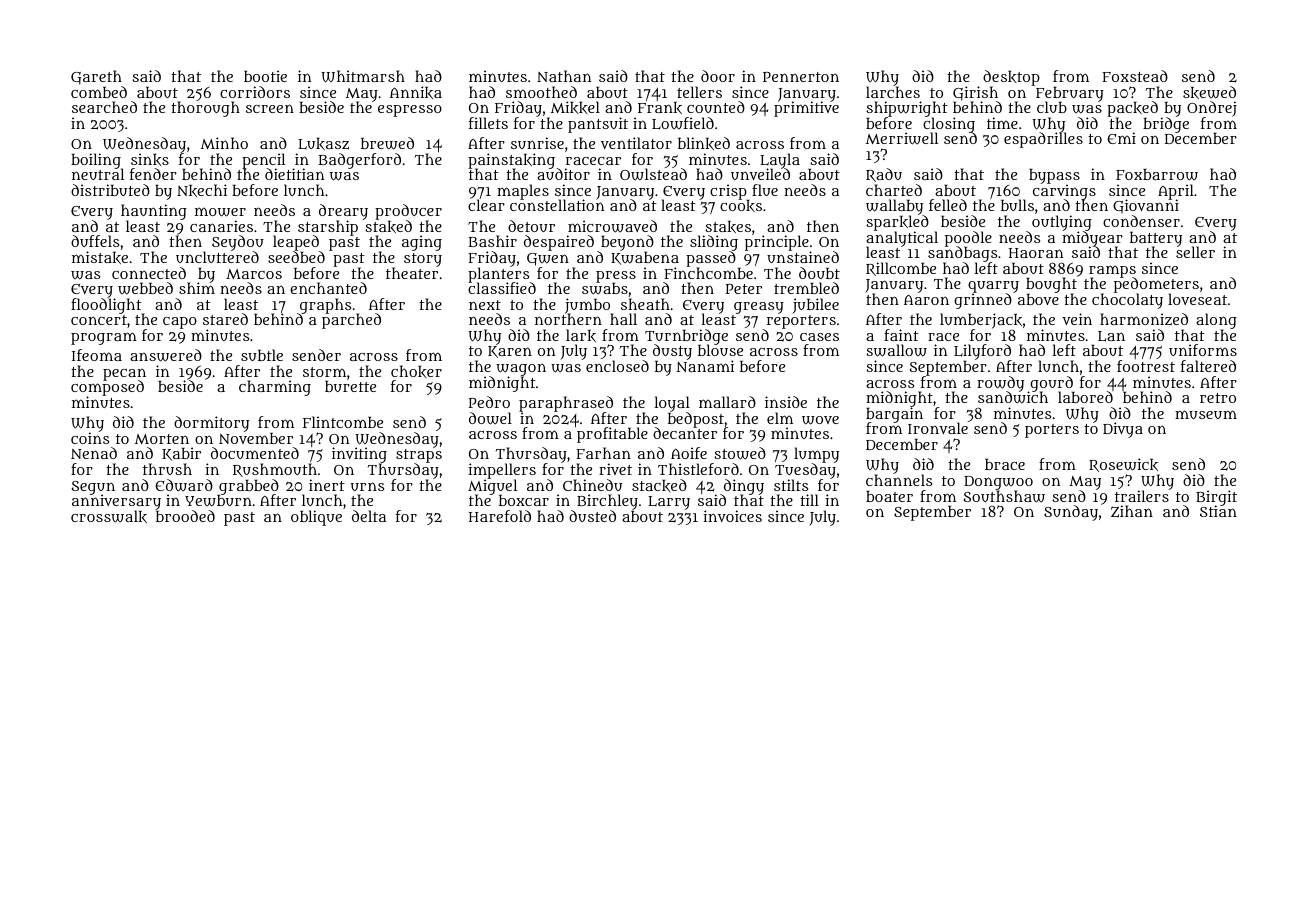 This screenshot has height=924, width=1308. Describe the element at coordinates (104, 107) in the screenshot. I see `searched` at that location.
